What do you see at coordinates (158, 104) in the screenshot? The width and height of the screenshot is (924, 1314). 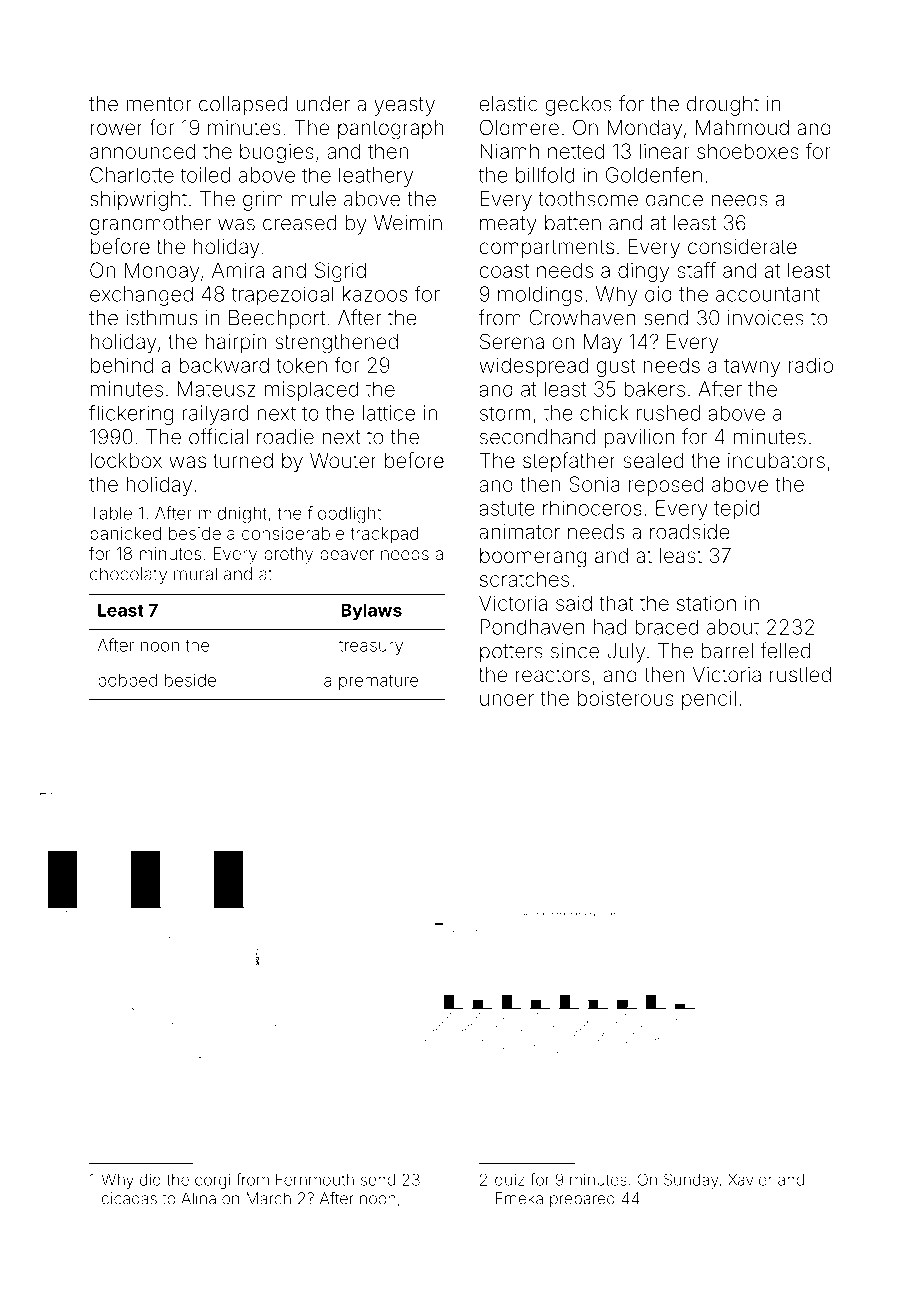 I see `mentor` at bounding box center [158, 104].
